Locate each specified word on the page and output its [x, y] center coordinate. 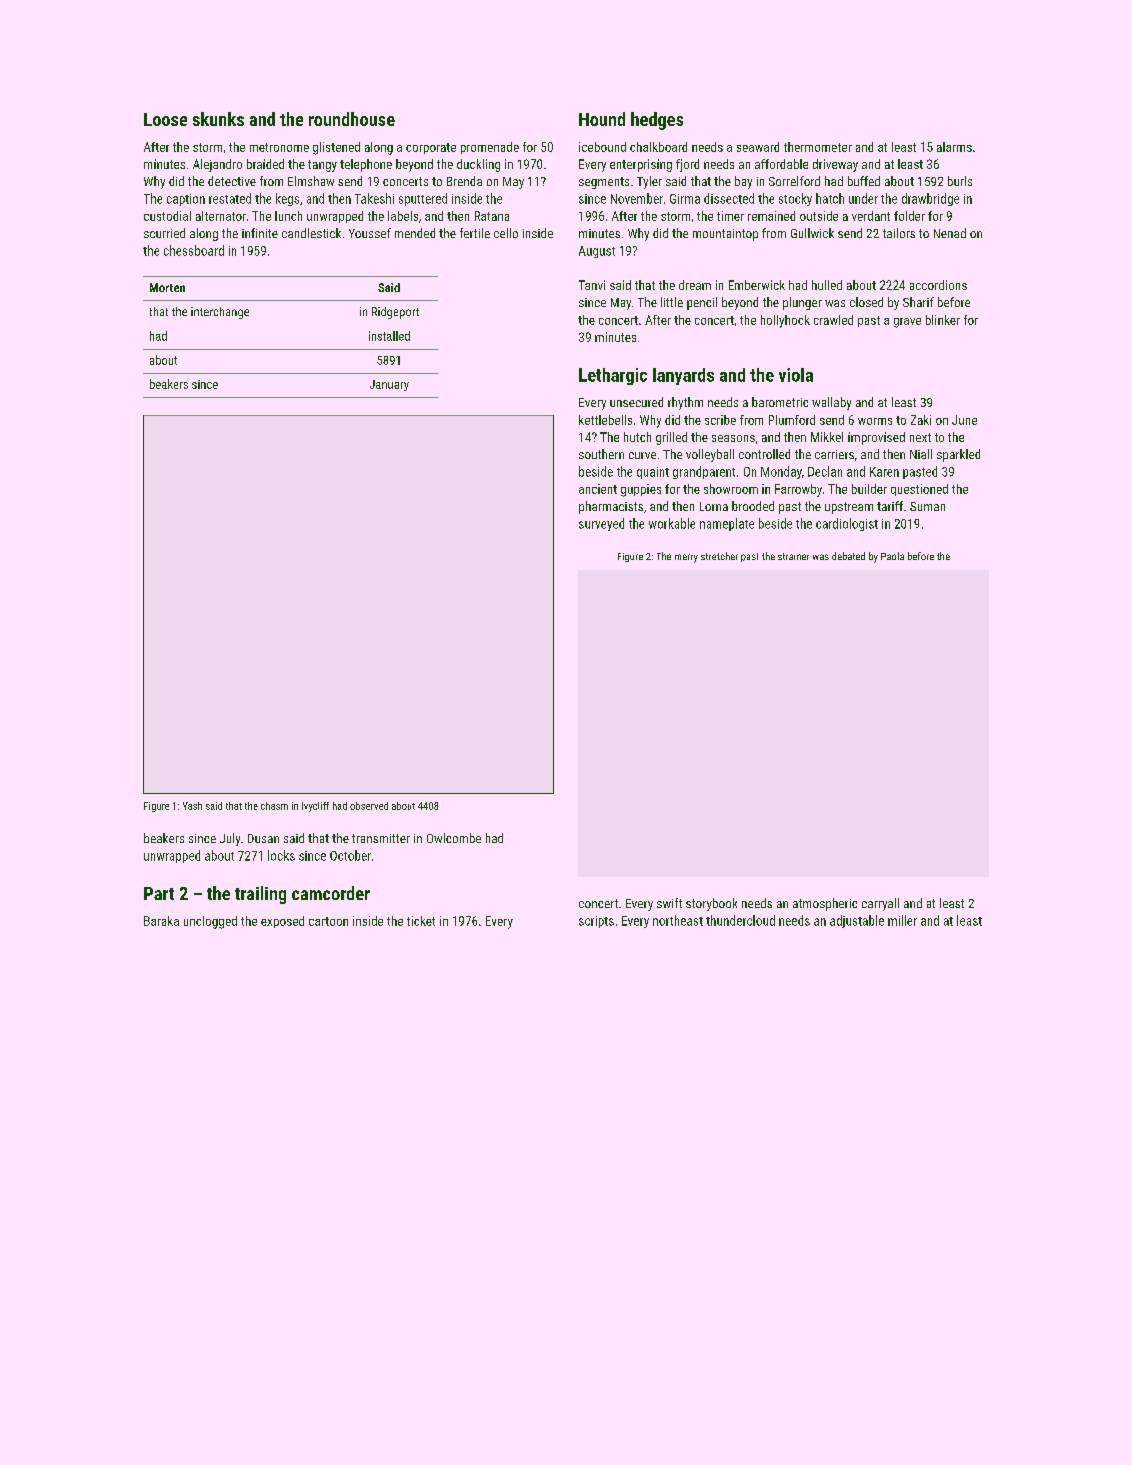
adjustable [857, 921]
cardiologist [847, 524]
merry [686, 558]
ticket [421, 921]
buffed [864, 181]
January [389, 385]
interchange [220, 313]
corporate [431, 148]
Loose [165, 119]
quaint [653, 473]
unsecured [636, 402]
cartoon [328, 921]
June [964, 420]
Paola [892, 556]
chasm [274, 806]
